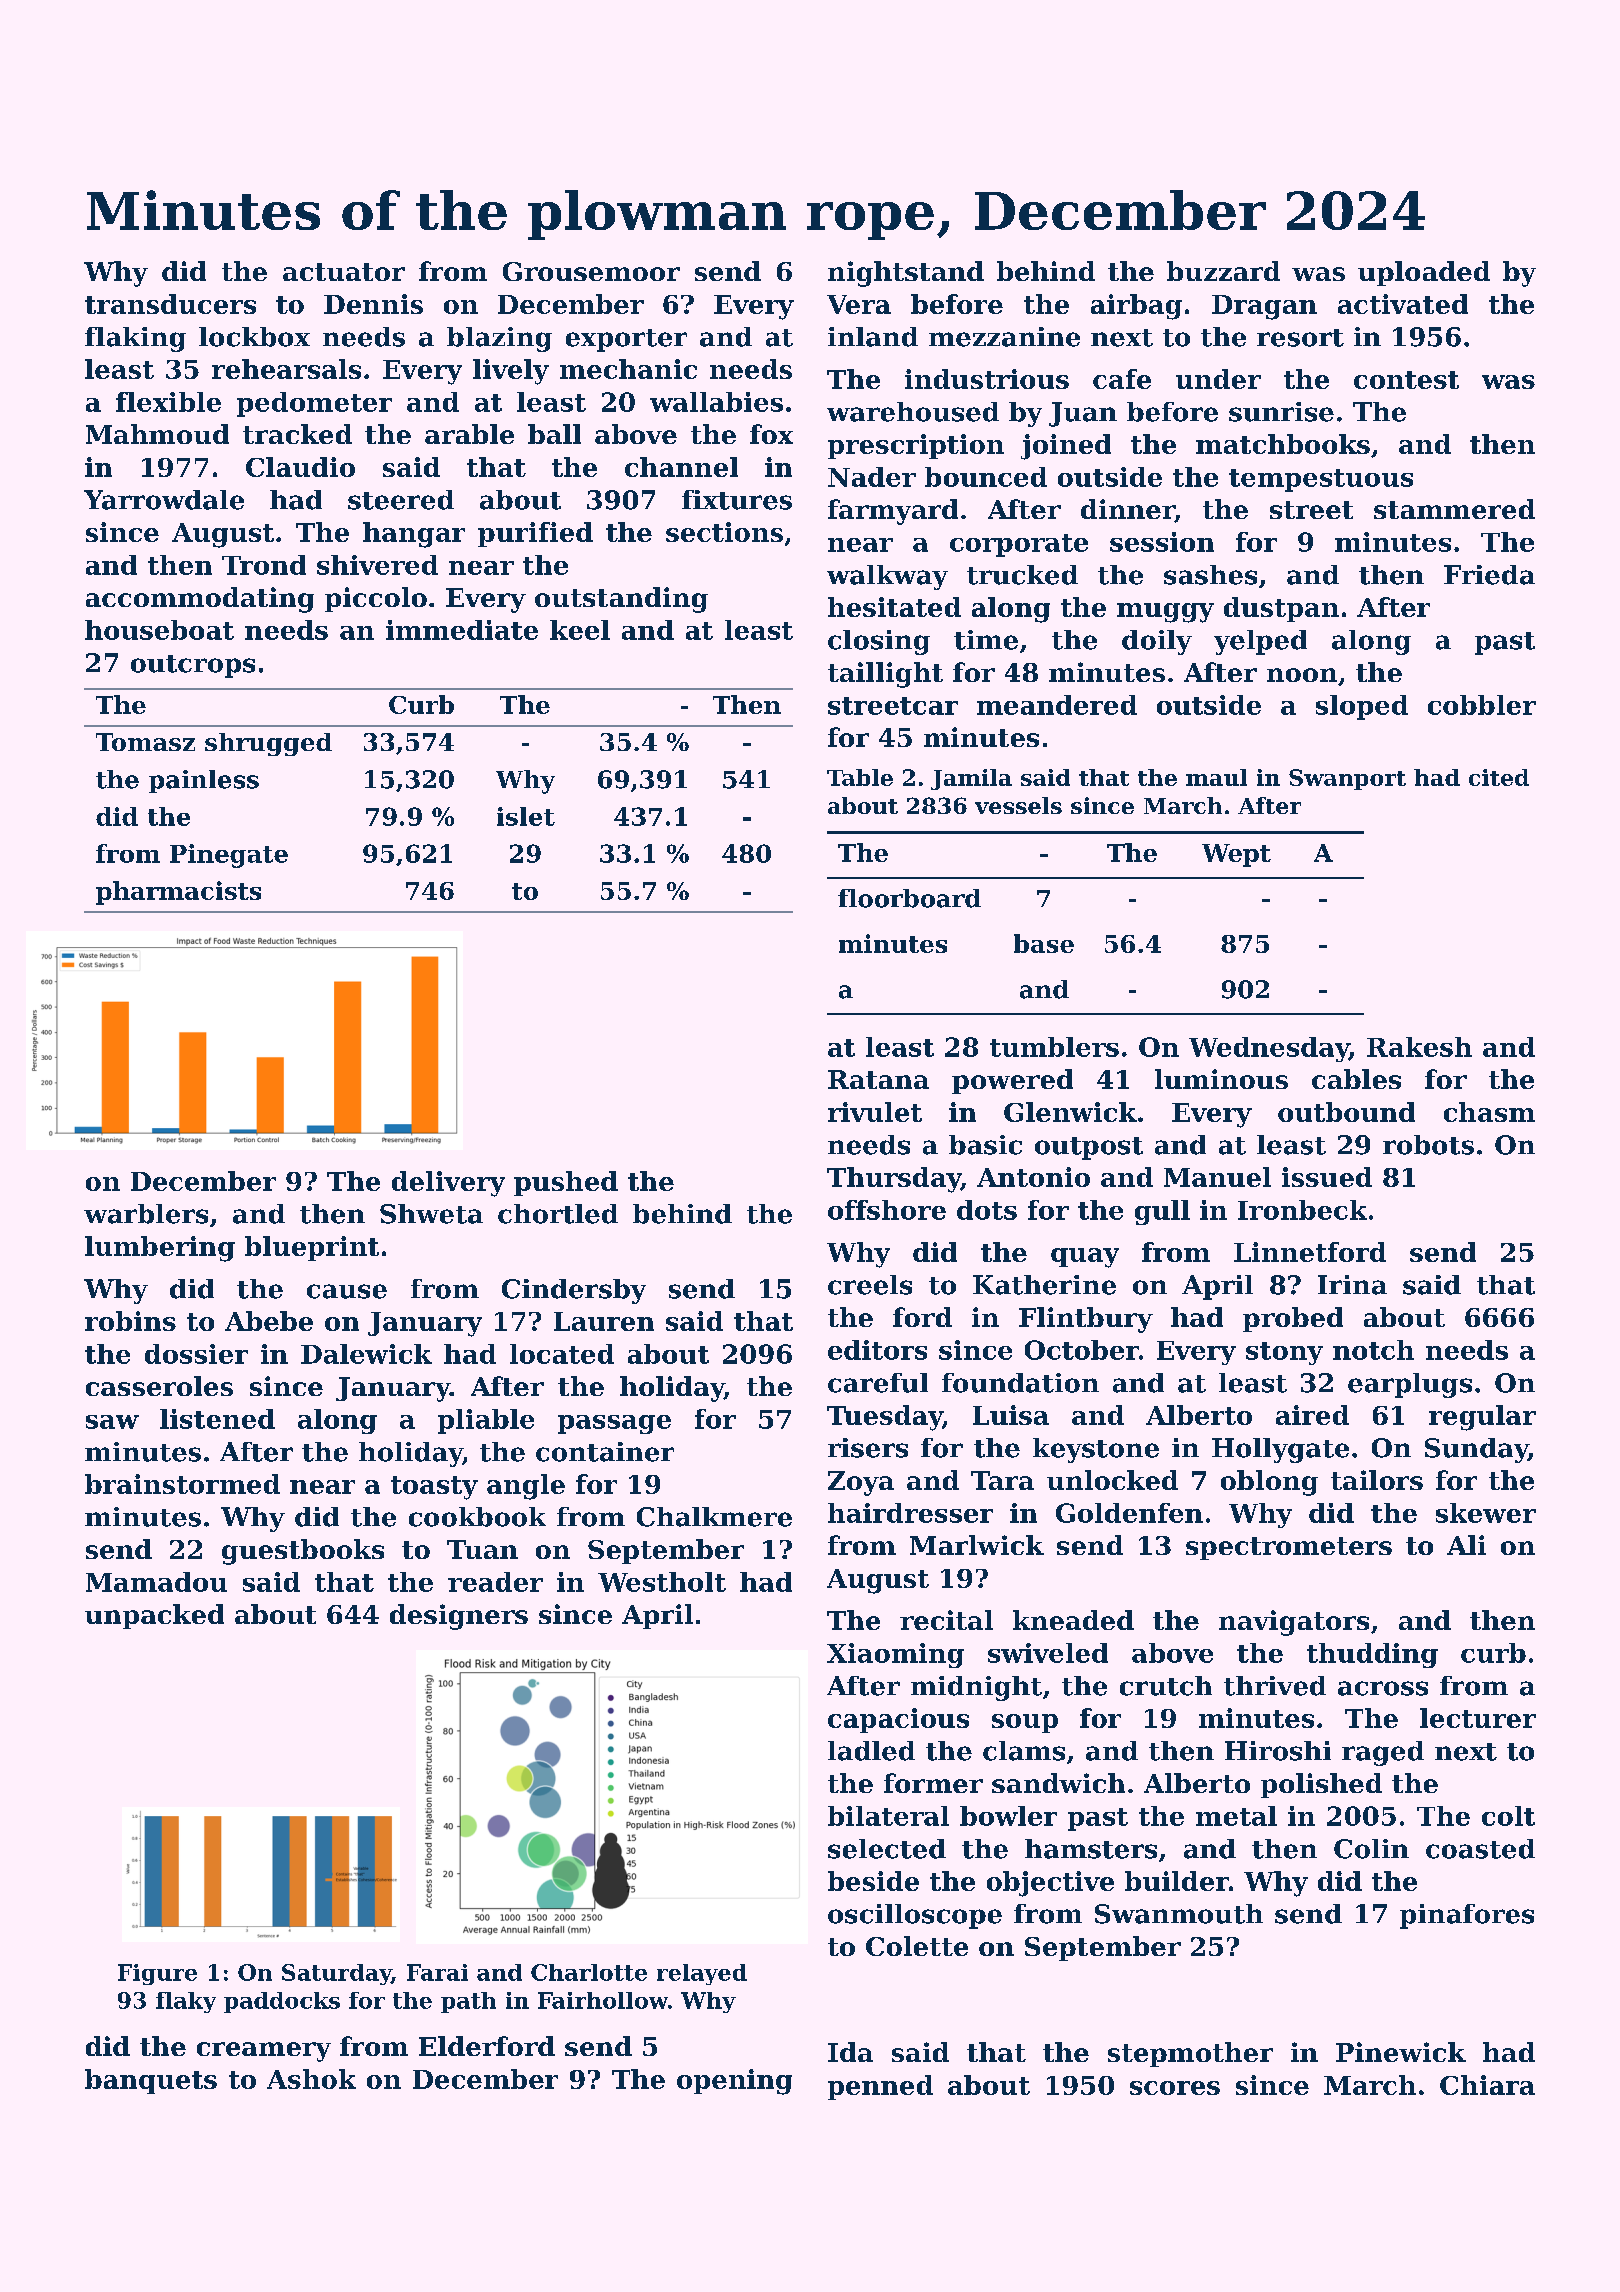 The width and height of the page is (1620, 2292). What do you see at coordinates (130, 1321) in the page?
I see `robins` at bounding box center [130, 1321].
